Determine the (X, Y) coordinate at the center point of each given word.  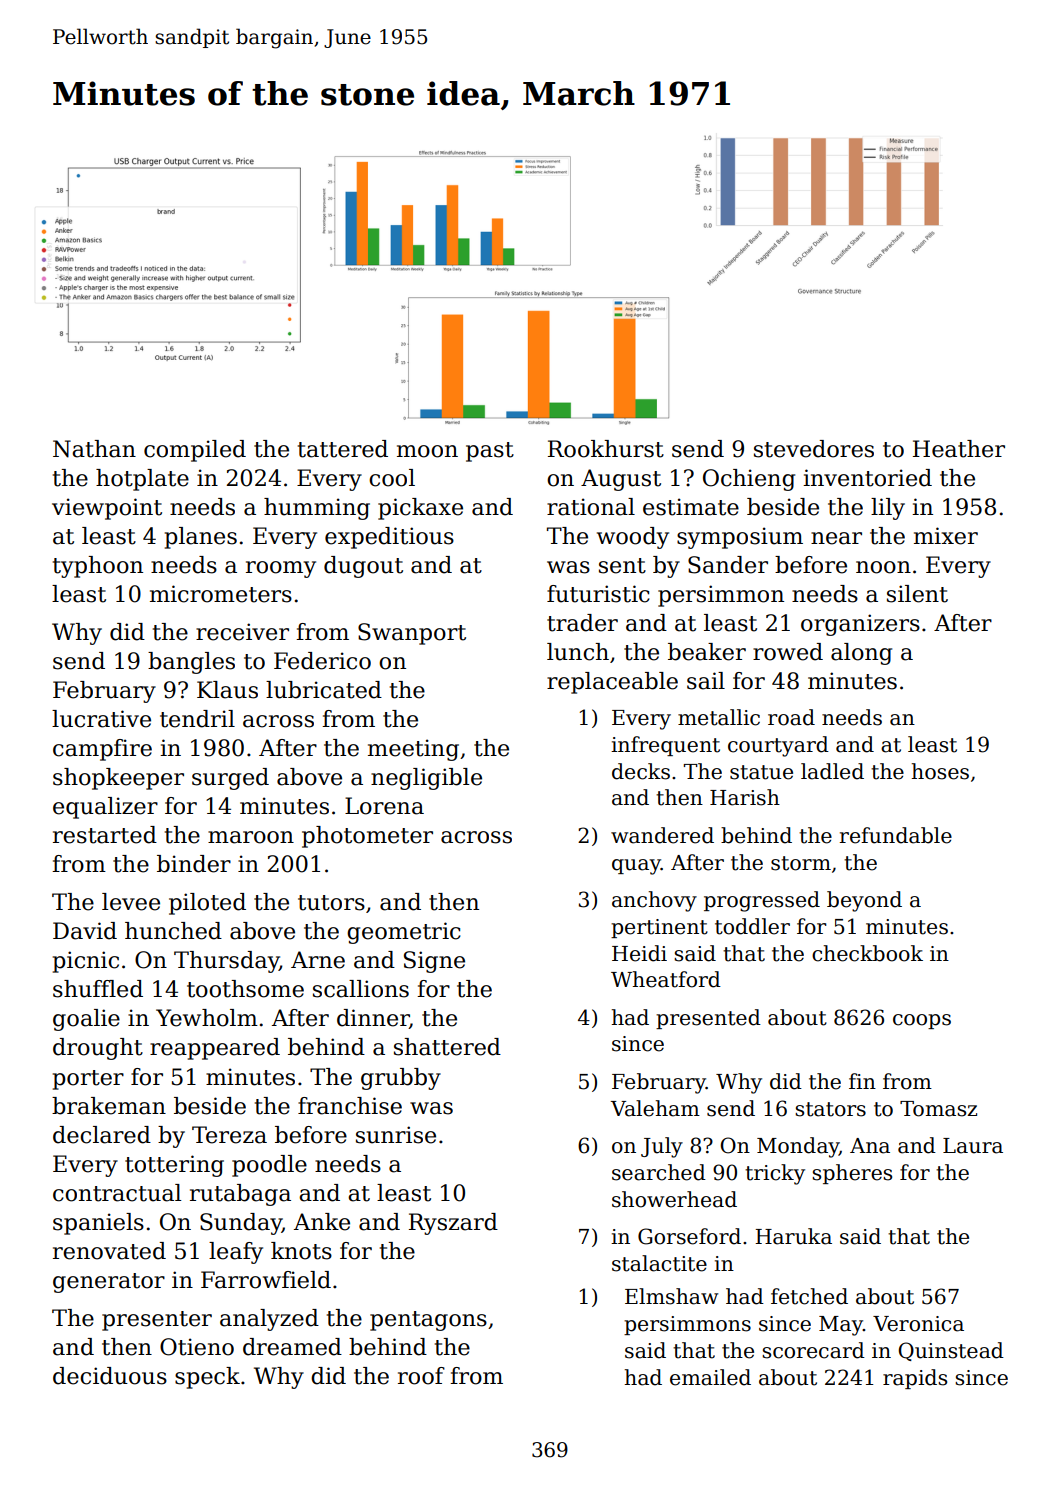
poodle (269, 1166)
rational (591, 507)
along (861, 654)
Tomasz (938, 1109)
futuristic (598, 594)
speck (207, 1378)
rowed (788, 652)
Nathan (94, 449)
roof (421, 1376)
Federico (322, 661)
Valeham (655, 1108)
